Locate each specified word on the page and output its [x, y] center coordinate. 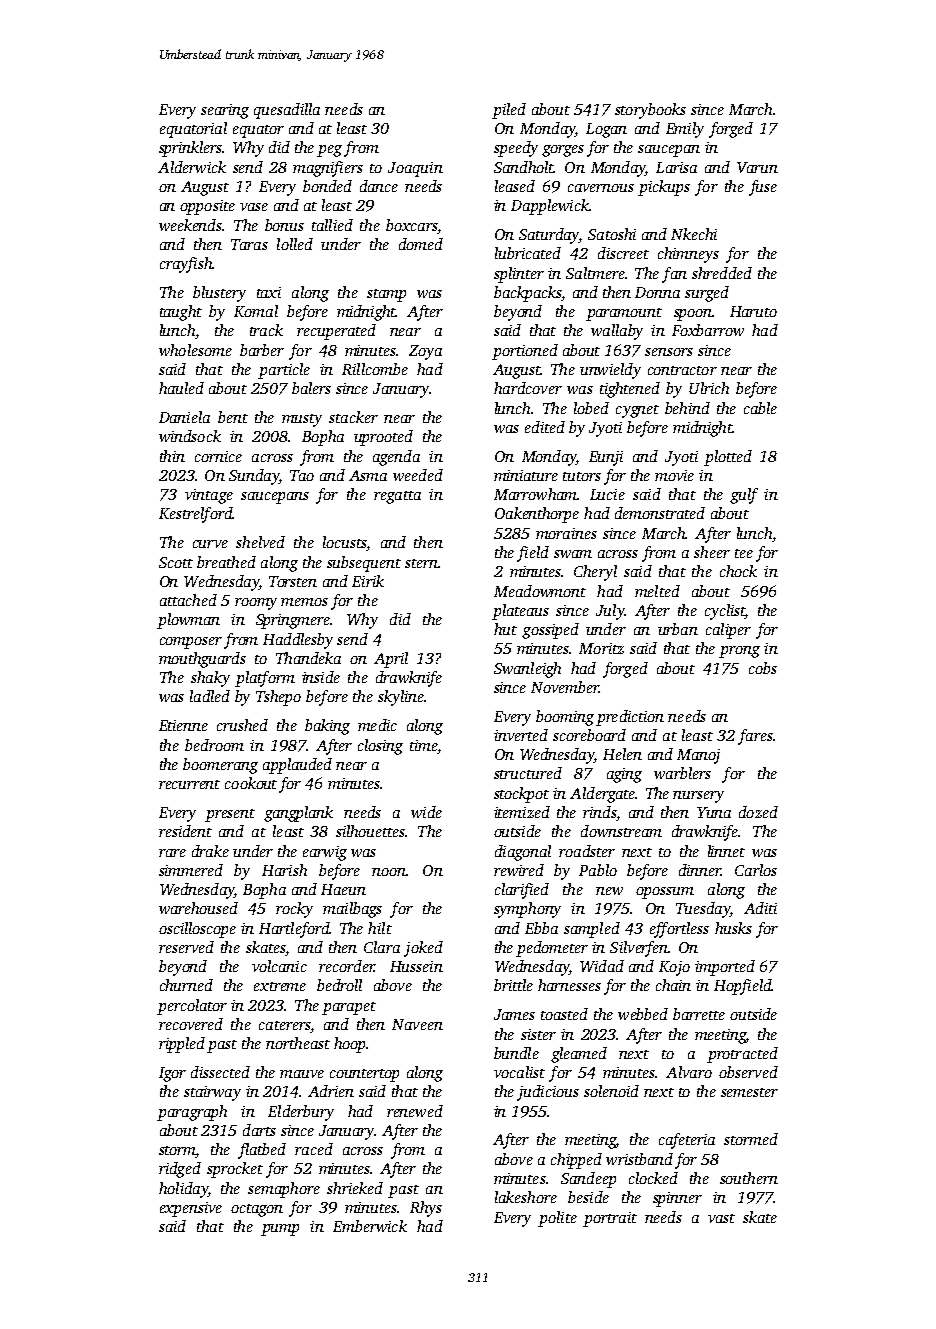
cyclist [725, 612]
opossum [665, 893]
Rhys [426, 1209]
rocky [294, 910]
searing [225, 111]
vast [721, 1218]
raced [314, 1149]
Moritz [601, 648]
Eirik [368, 581]
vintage [209, 496]
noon [389, 872]
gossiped [550, 631]
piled [509, 111]
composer [191, 643]
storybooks [650, 111]
